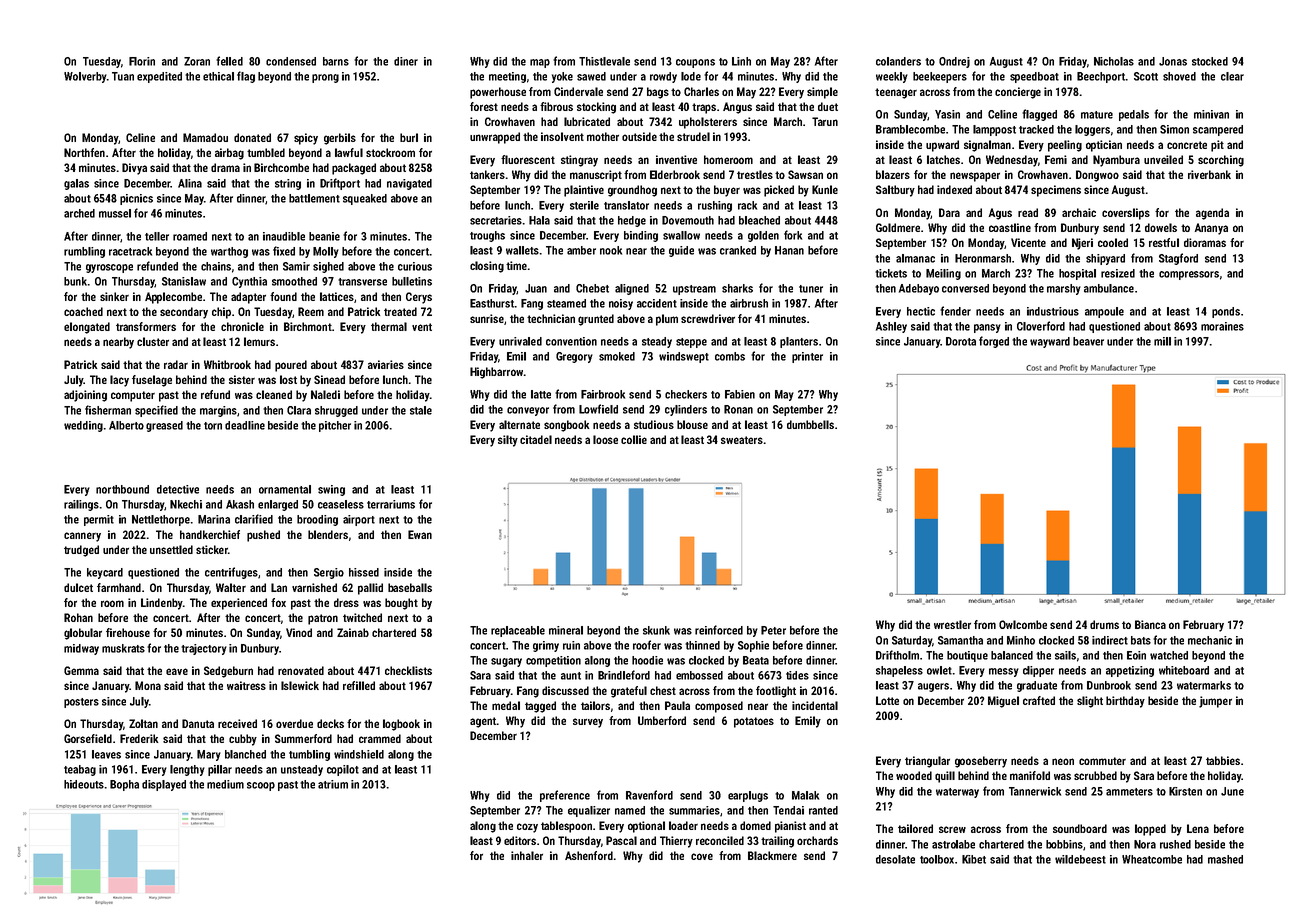  I want to click on displayed, so click(164, 785).
